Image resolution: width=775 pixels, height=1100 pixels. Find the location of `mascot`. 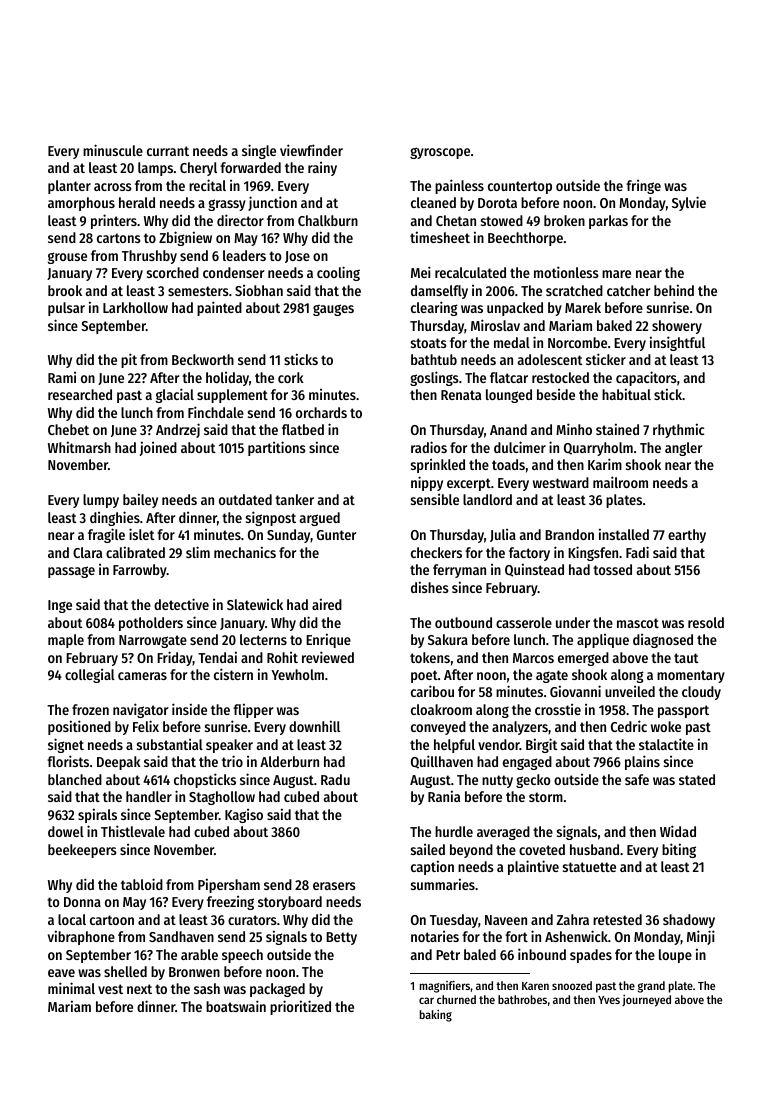

mascot is located at coordinates (638, 623).
